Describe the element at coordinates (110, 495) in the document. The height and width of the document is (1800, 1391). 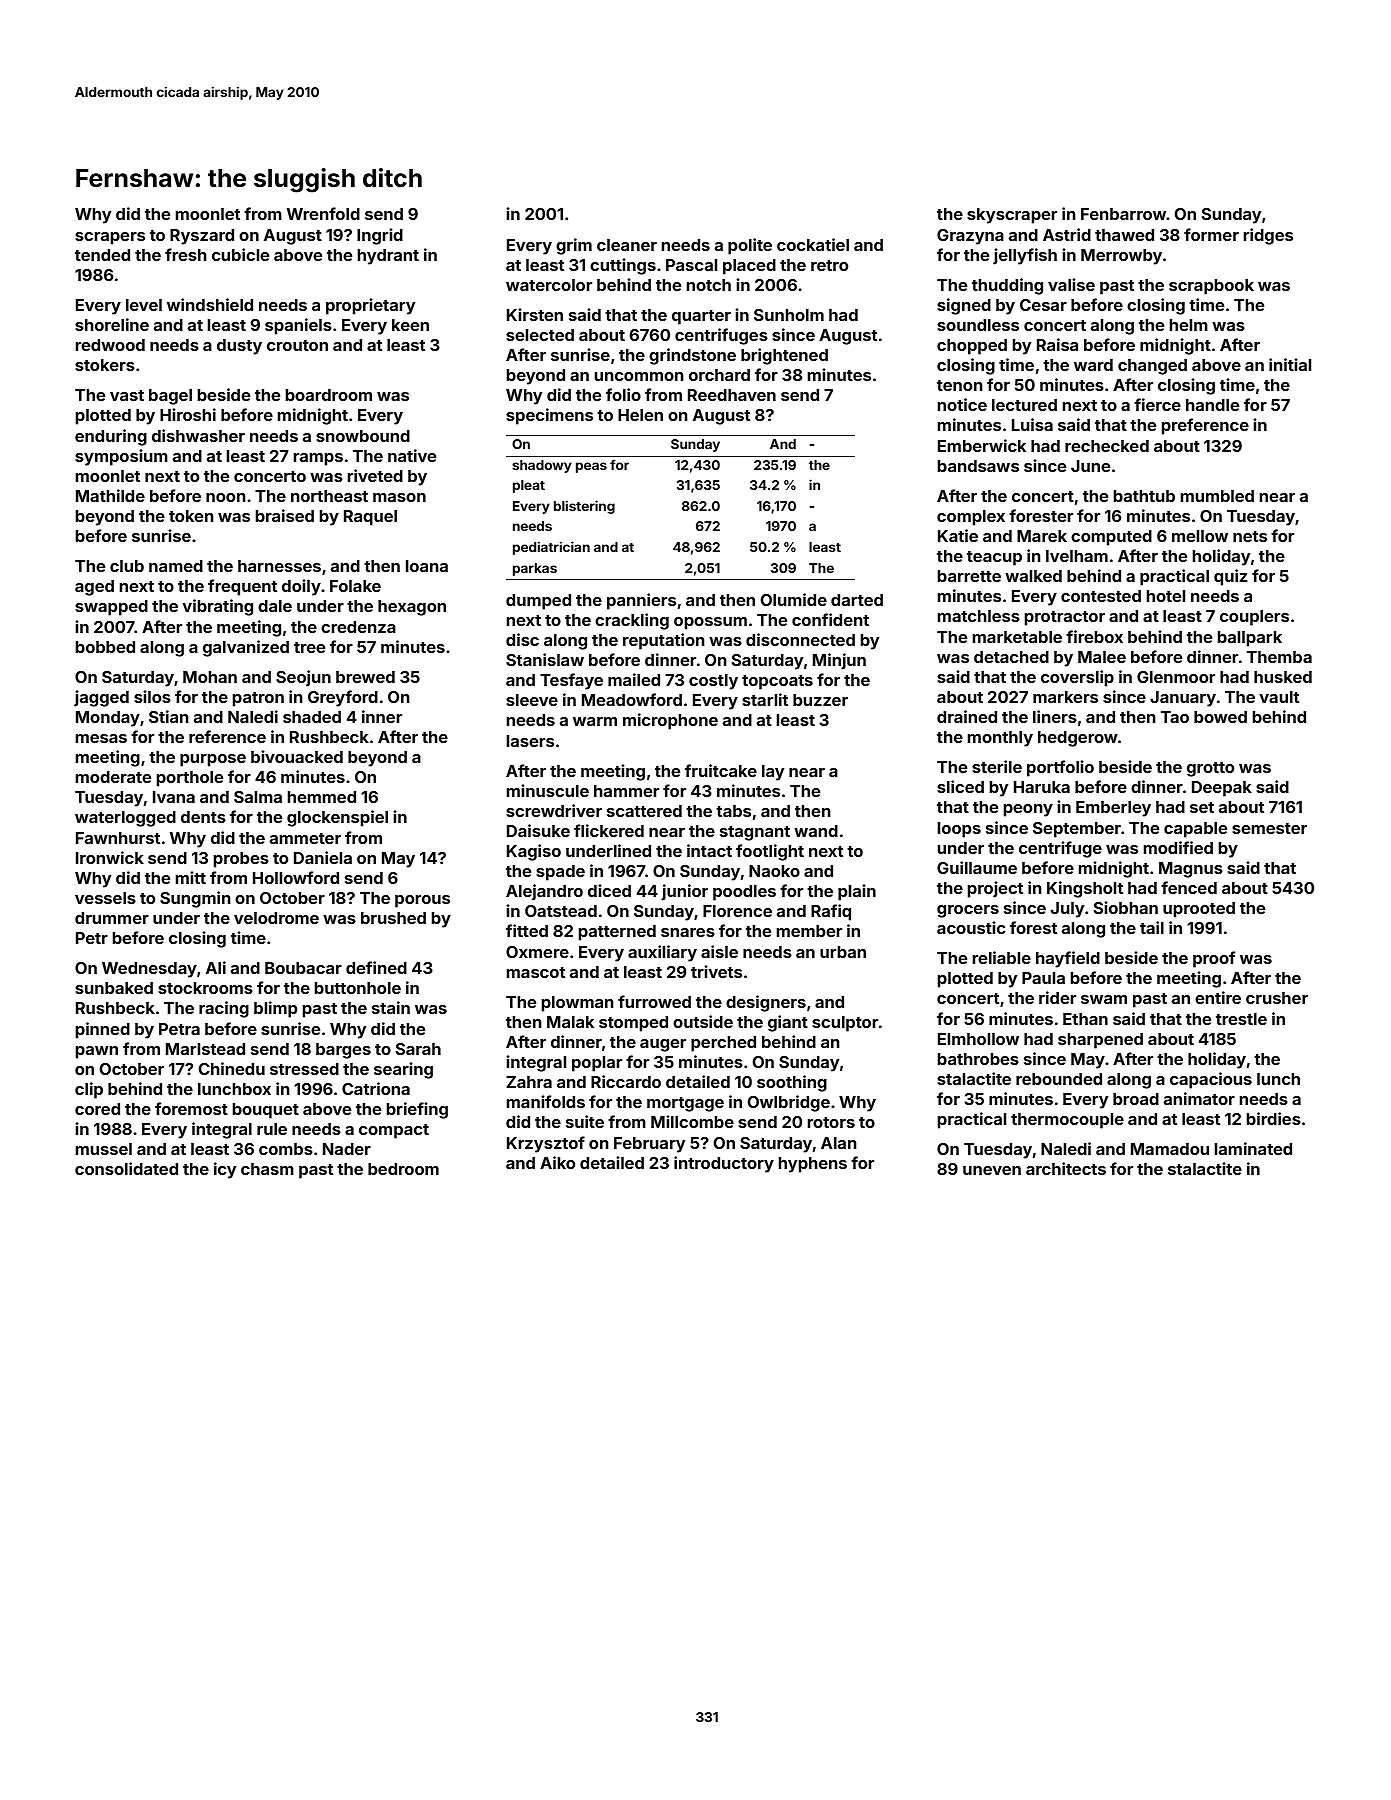
I see `Mathilde` at that location.
